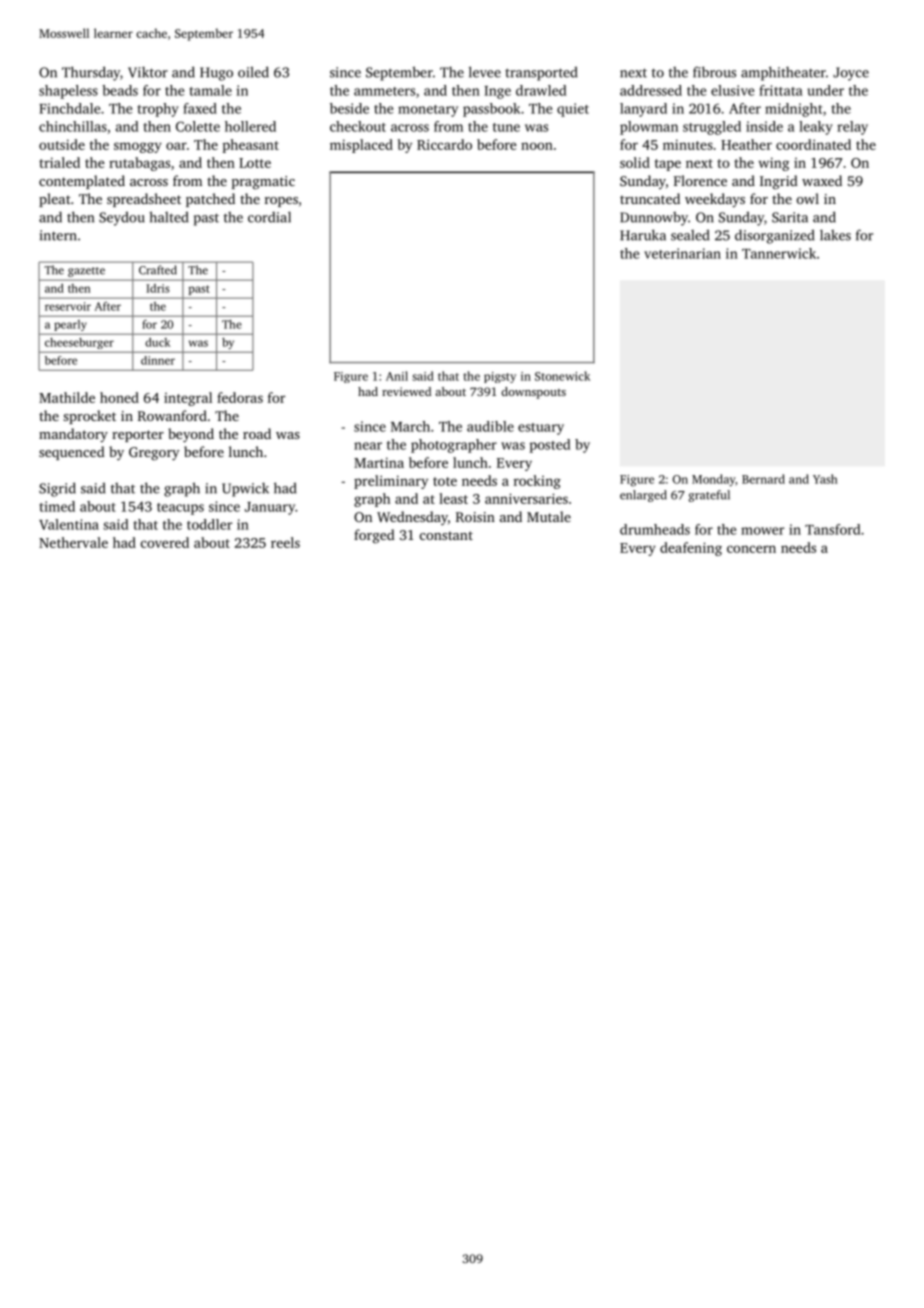 The image size is (924, 1308). I want to click on integral, so click(188, 399).
